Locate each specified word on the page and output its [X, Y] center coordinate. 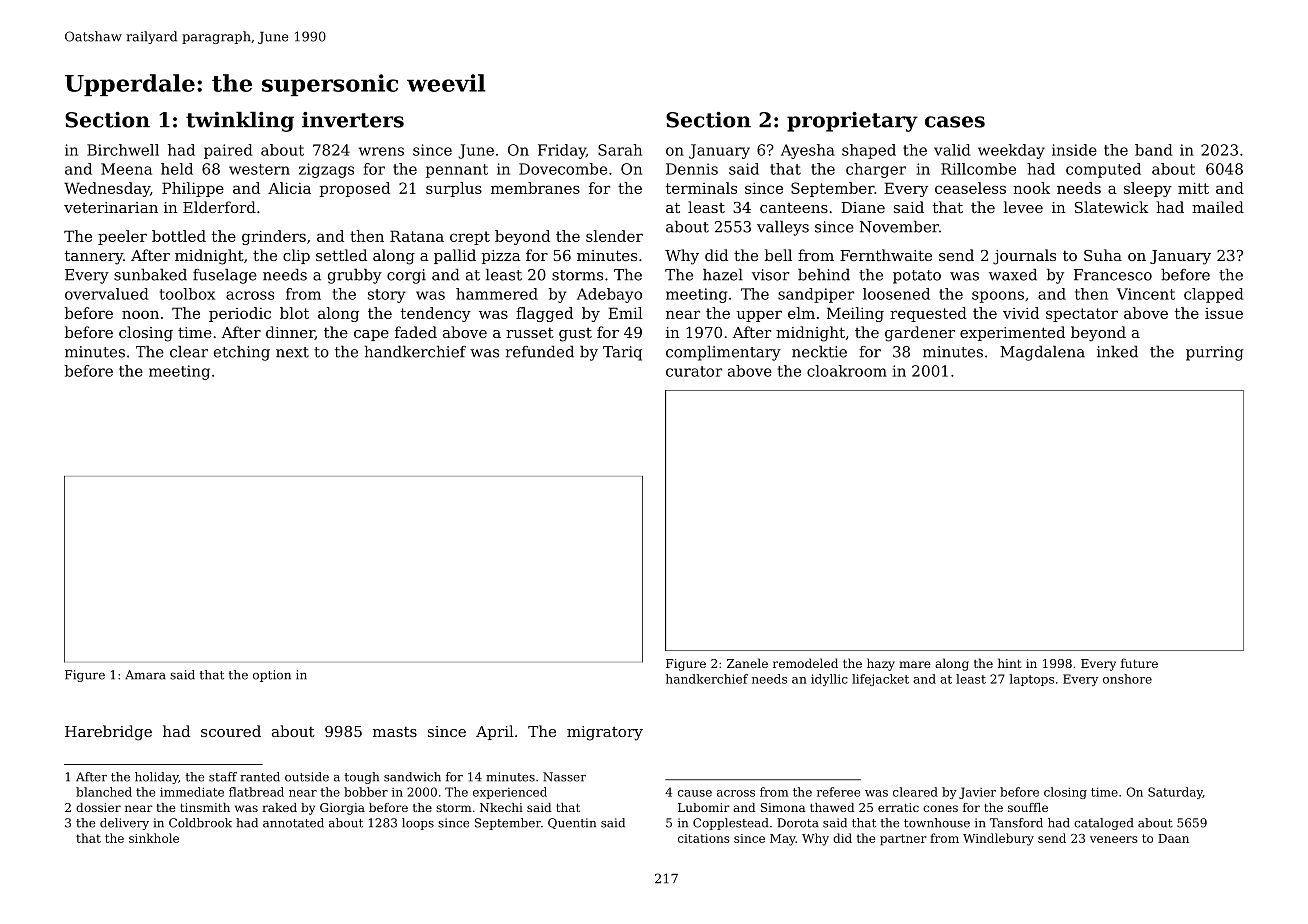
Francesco [1113, 275]
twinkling [240, 121]
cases [955, 122]
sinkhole [154, 838]
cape [371, 335]
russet [530, 332]
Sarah [620, 150]
